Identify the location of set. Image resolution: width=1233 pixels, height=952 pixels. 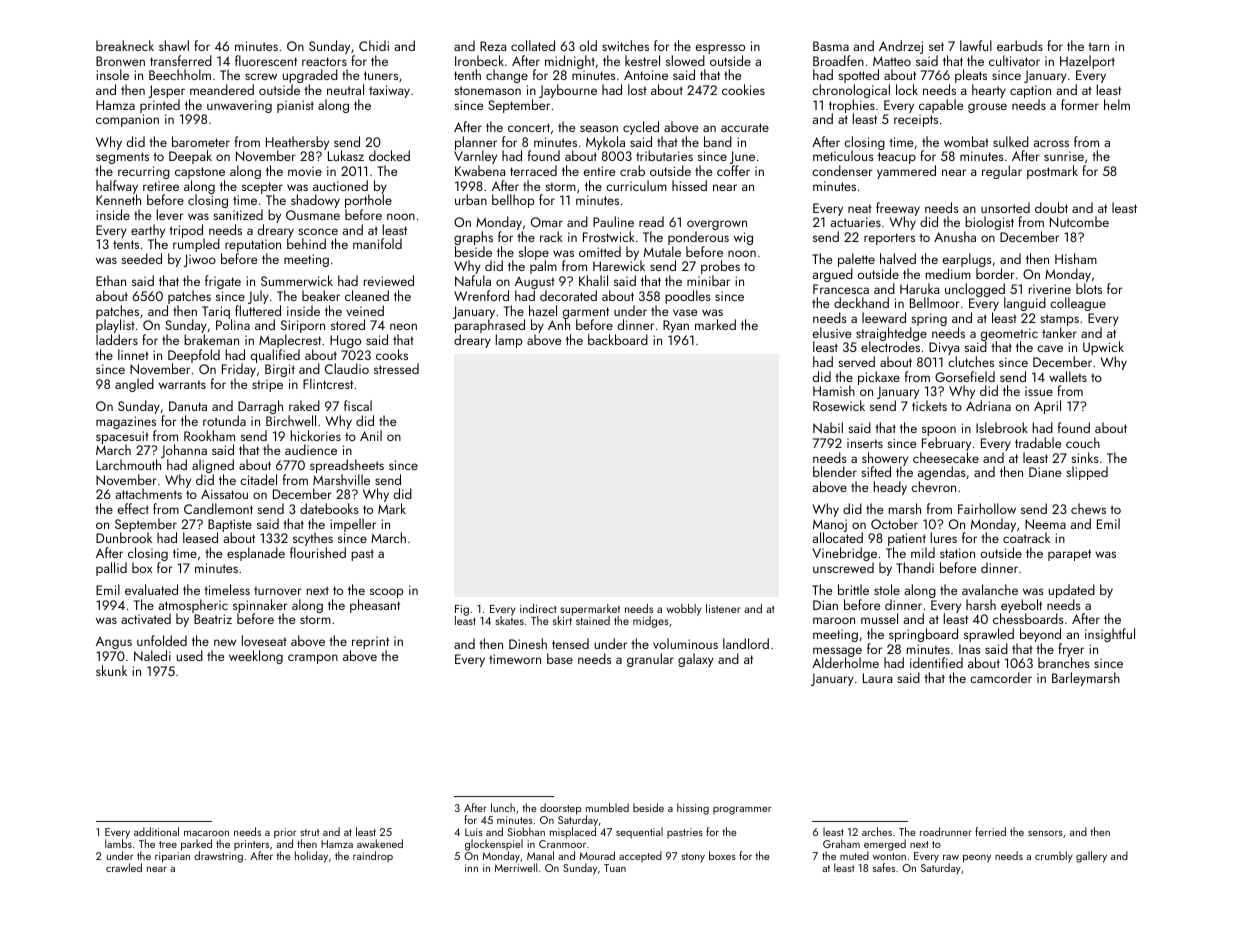
(936, 46).
